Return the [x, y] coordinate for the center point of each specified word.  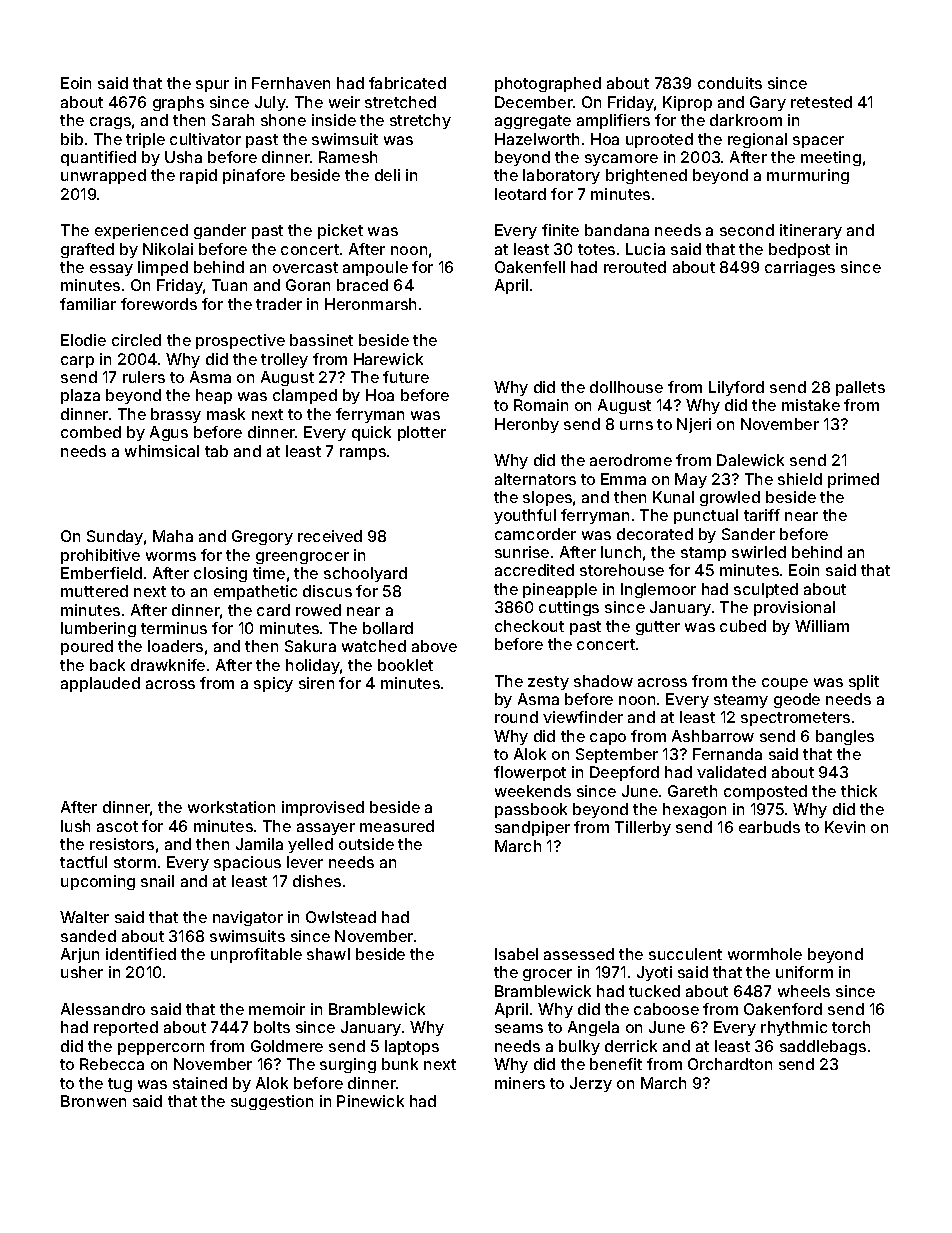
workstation [231, 807]
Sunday [115, 537]
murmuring [808, 176]
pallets [860, 388]
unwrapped [103, 176]
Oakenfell [530, 267]
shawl [328, 954]
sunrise [522, 552]
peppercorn [161, 1049]
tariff [762, 515]
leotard [520, 194]
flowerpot [530, 773]
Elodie [83, 340]
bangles [845, 737]
